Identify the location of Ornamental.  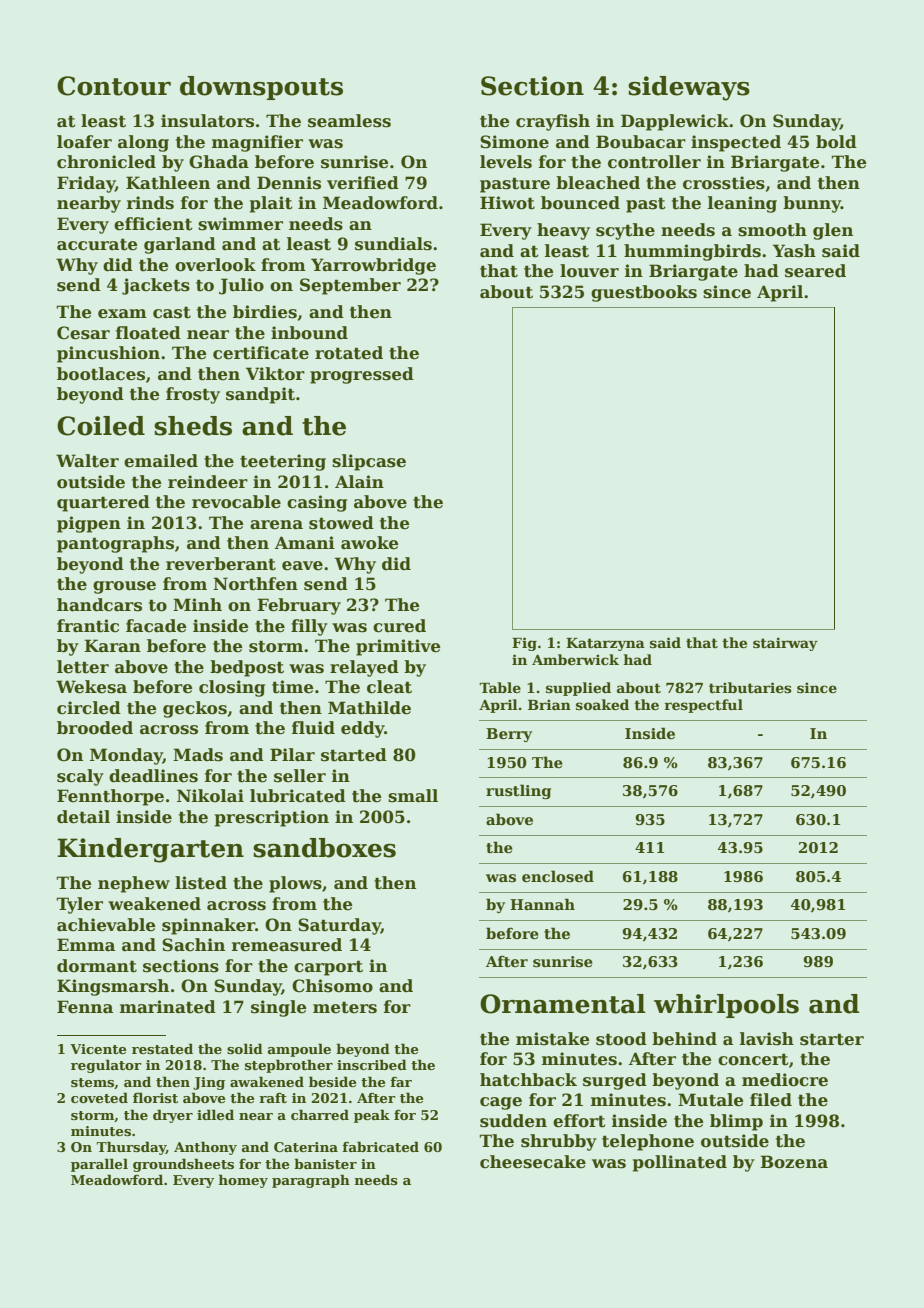
(563, 1004).
